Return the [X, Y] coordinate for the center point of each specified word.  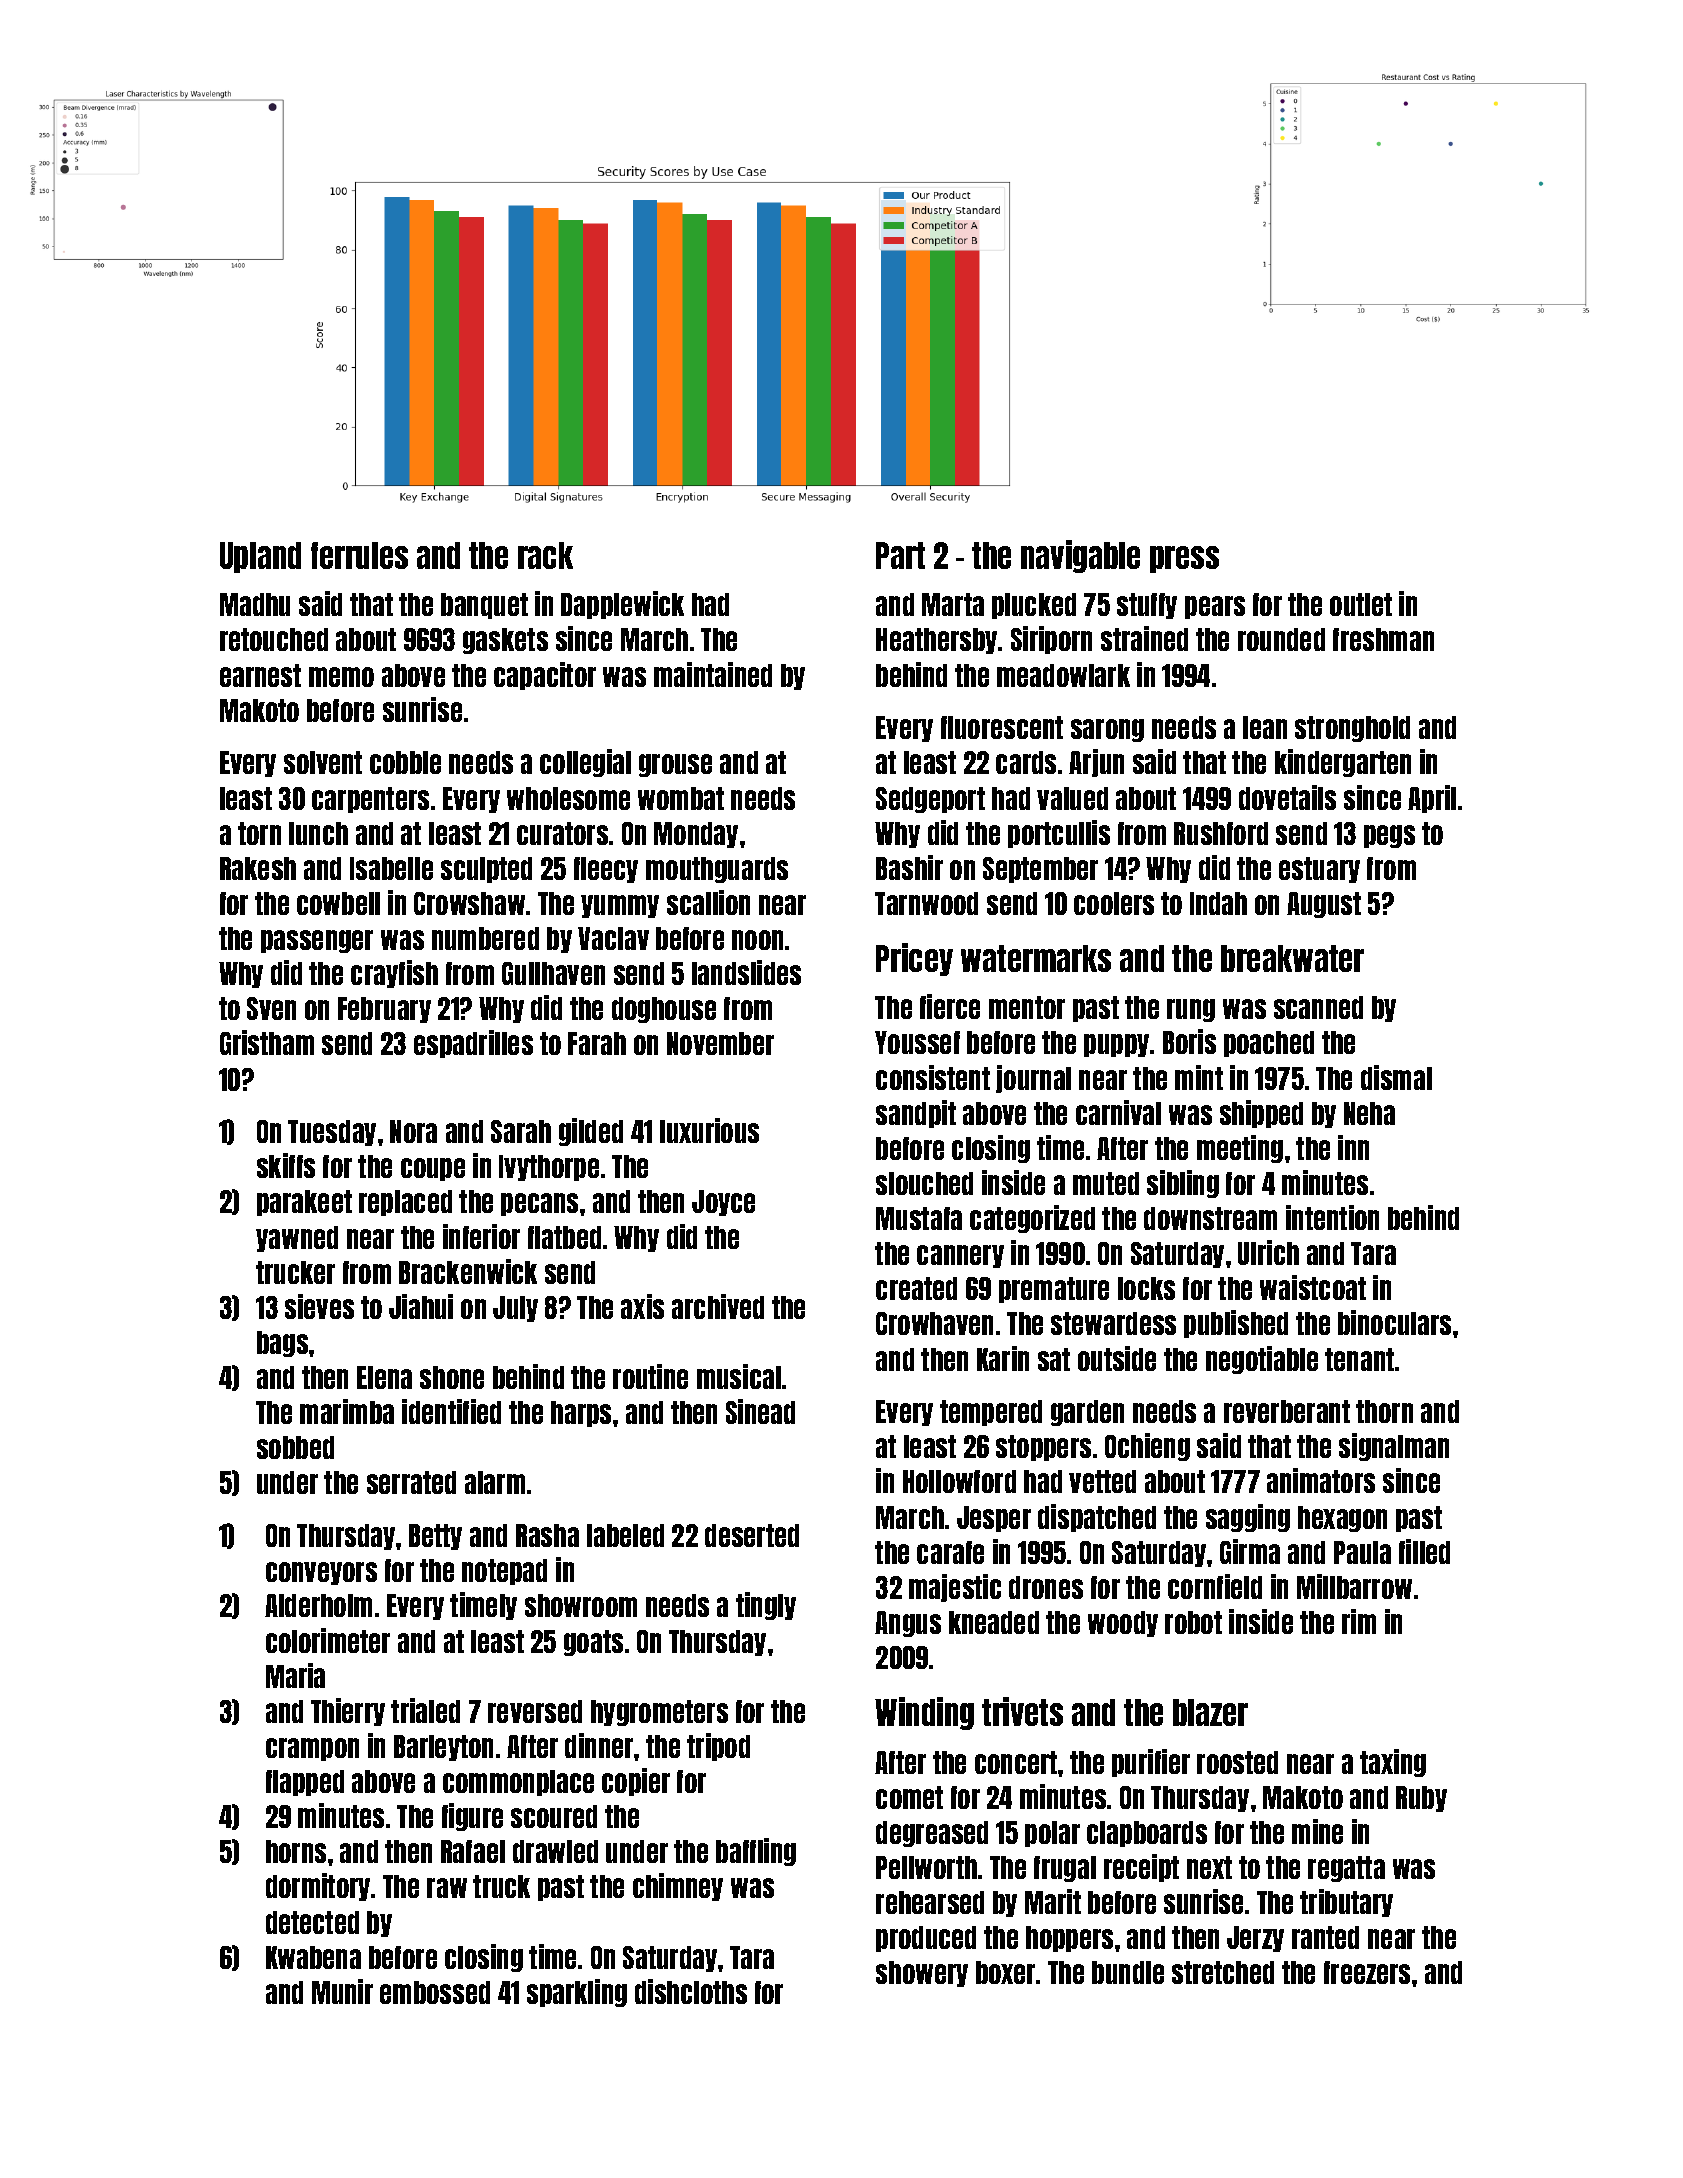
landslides [746, 972]
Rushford [1221, 833]
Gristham [267, 1042]
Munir [342, 1991]
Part [900, 555]
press [1184, 559]
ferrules [359, 555]
